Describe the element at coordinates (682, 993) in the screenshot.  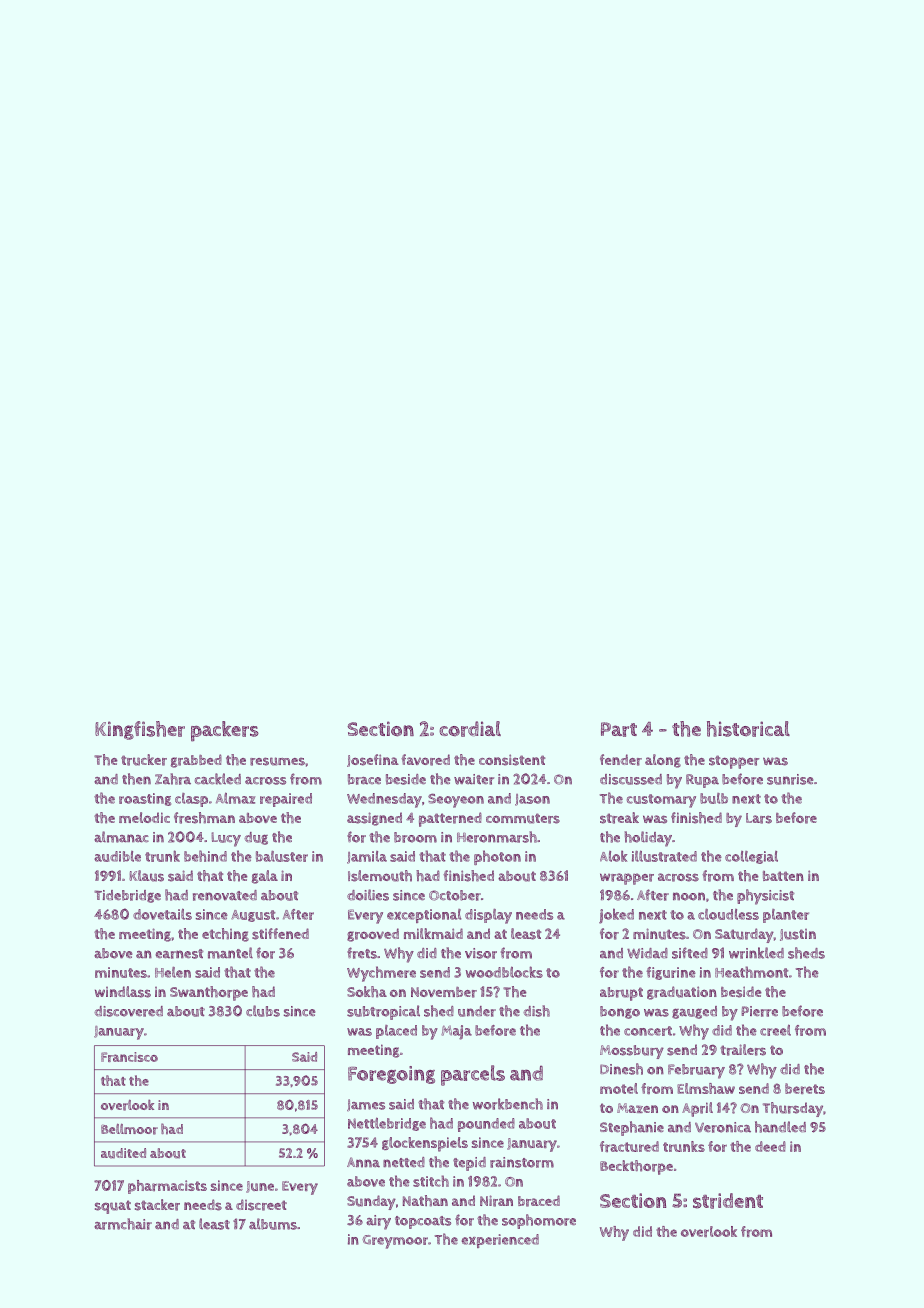
I see `graduation` at that location.
